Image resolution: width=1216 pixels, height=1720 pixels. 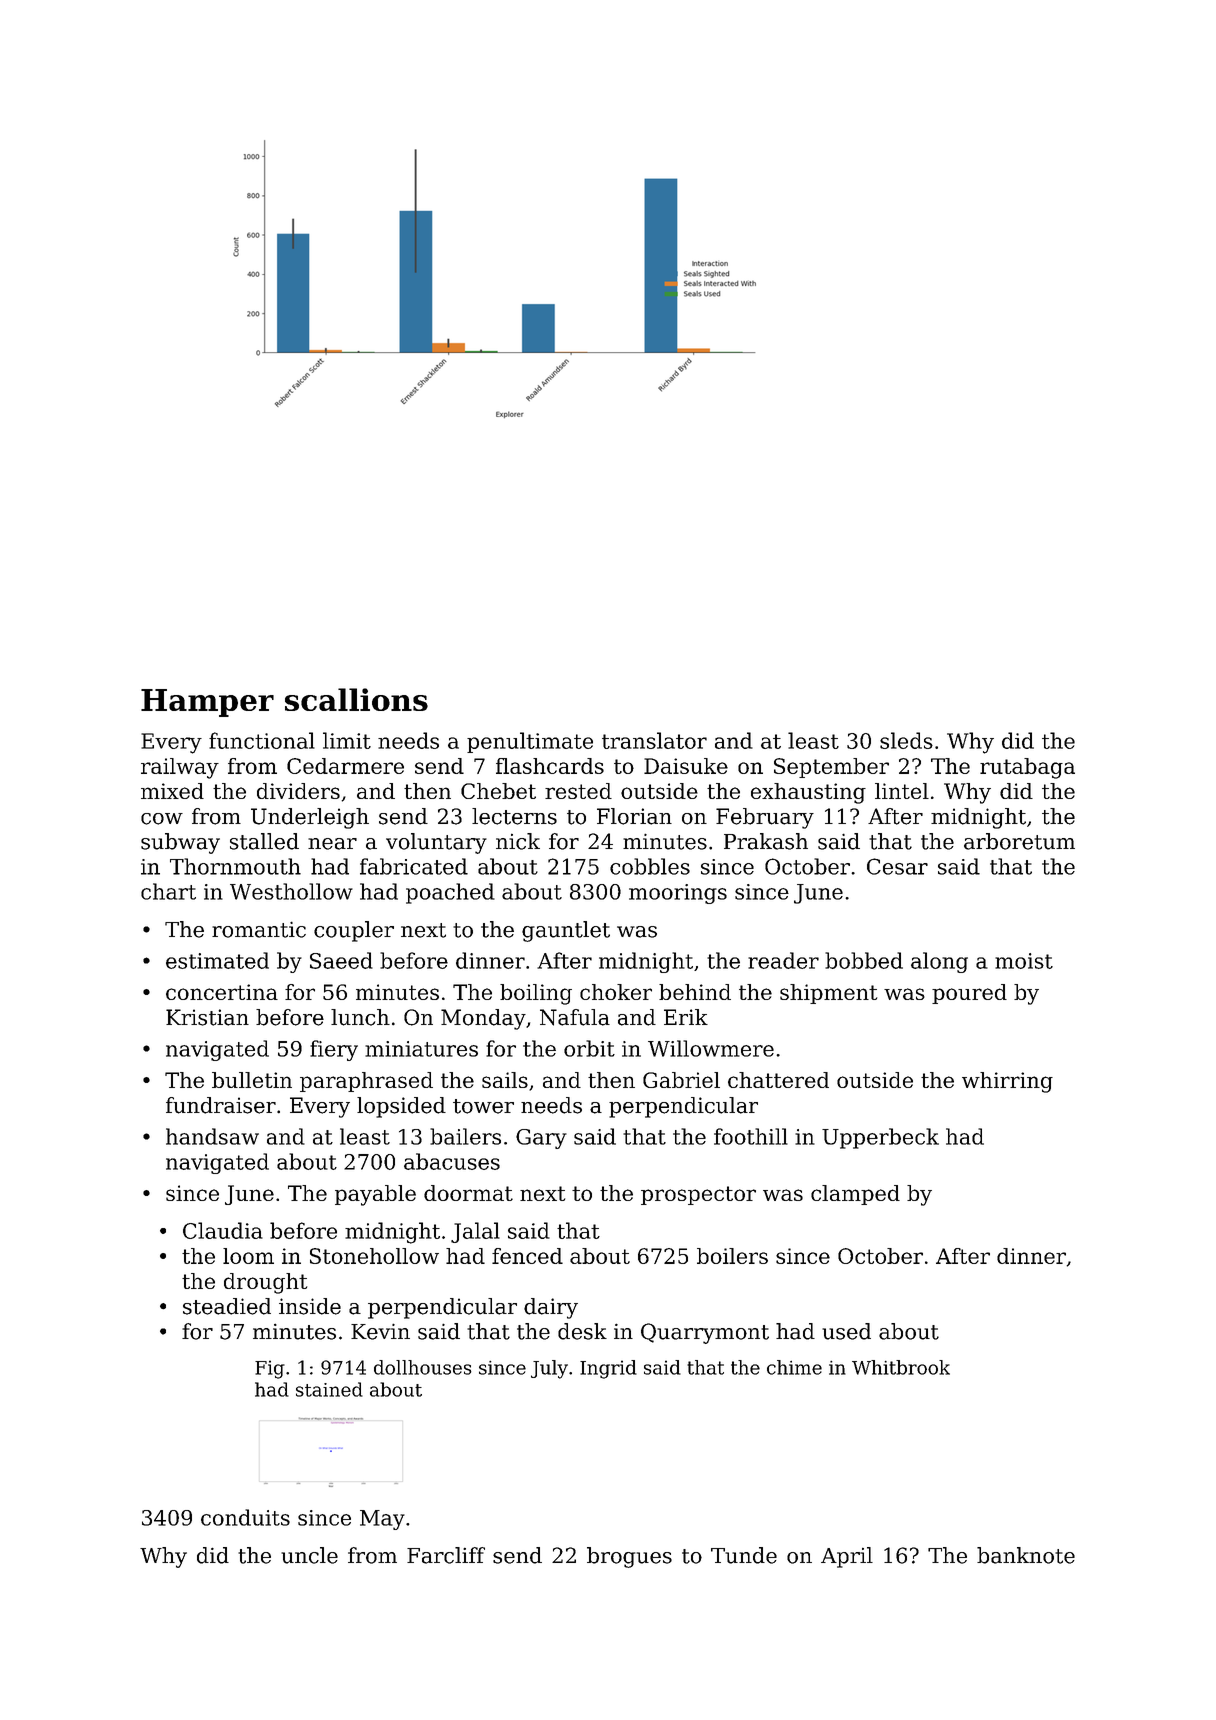 I want to click on dairy, so click(x=551, y=1308).
